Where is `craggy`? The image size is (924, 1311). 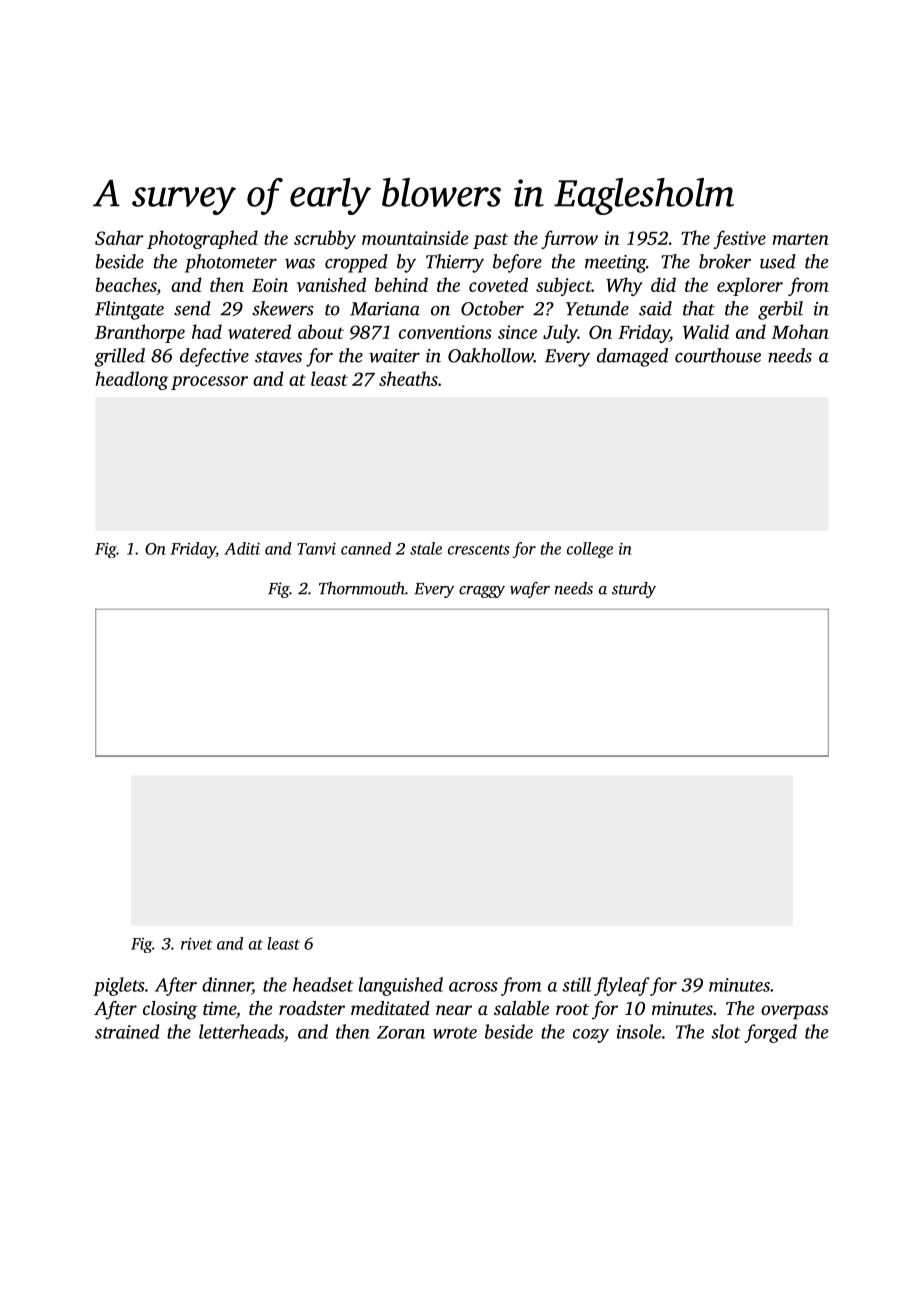 craggy is located at coordinates (482, 592).
